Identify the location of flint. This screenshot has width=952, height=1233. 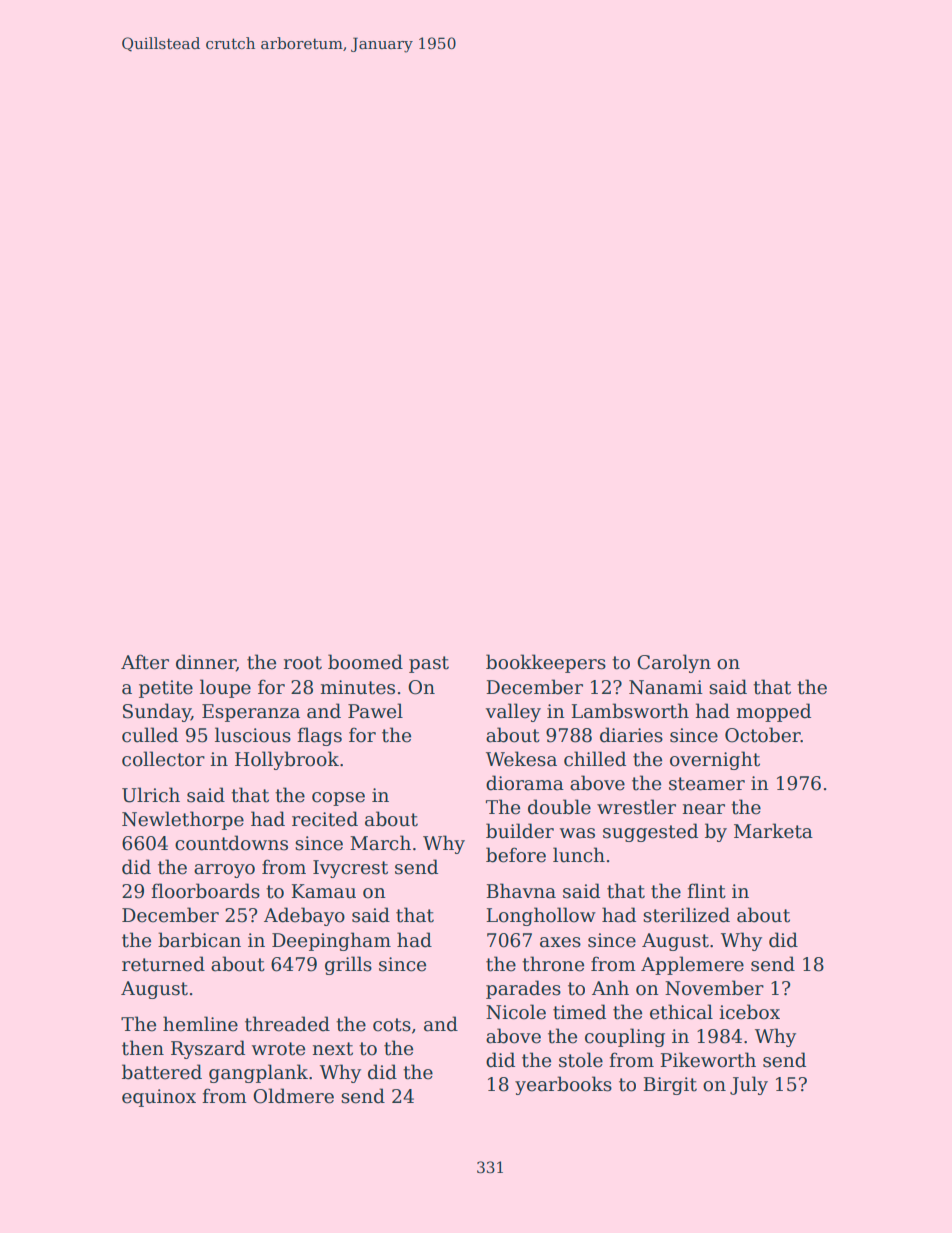
(706, 891).
